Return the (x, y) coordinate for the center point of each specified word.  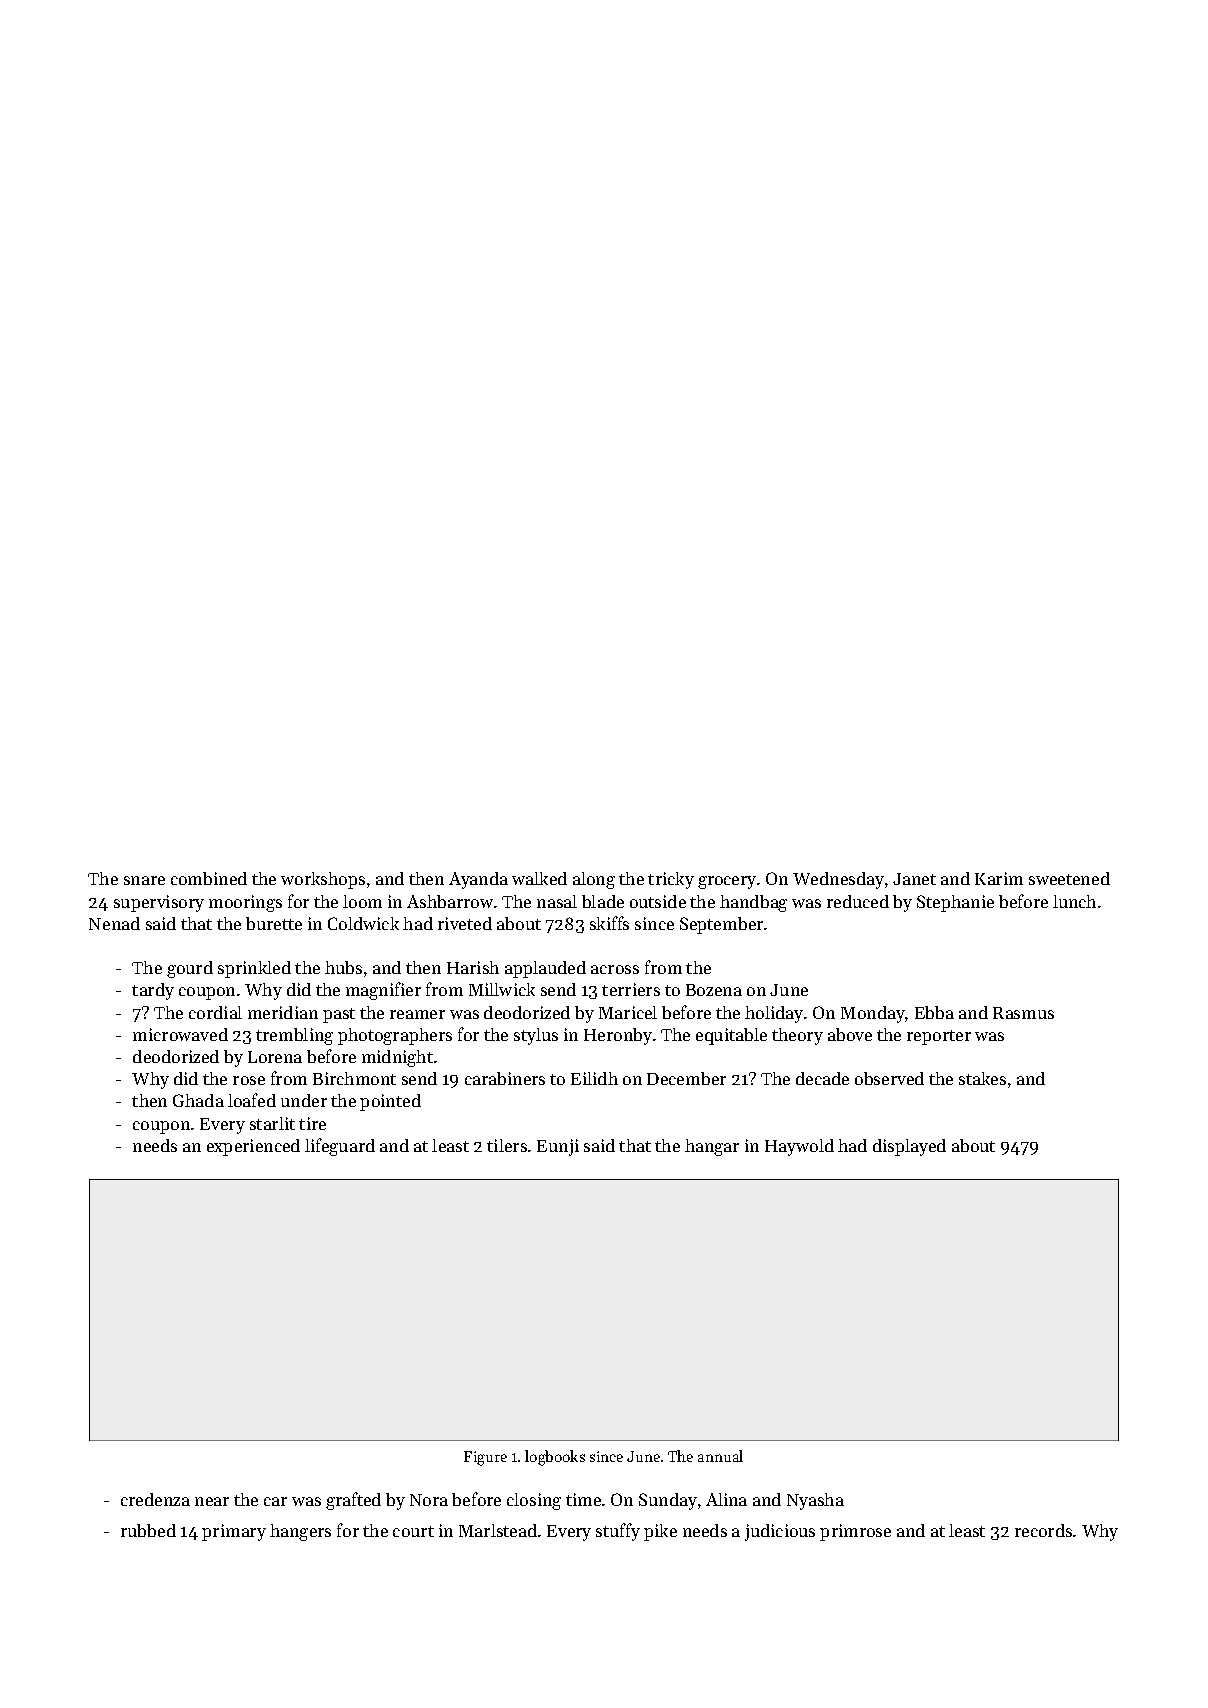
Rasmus (1023, 1013)
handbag (753, 903)
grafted (353, 1501)
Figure (485, 1458)
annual (720, 1456)
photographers (395, 1036)
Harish (473, 967)
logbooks (555, 1458)
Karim (999, 878)
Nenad (114, 923)
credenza (155, 1499)
